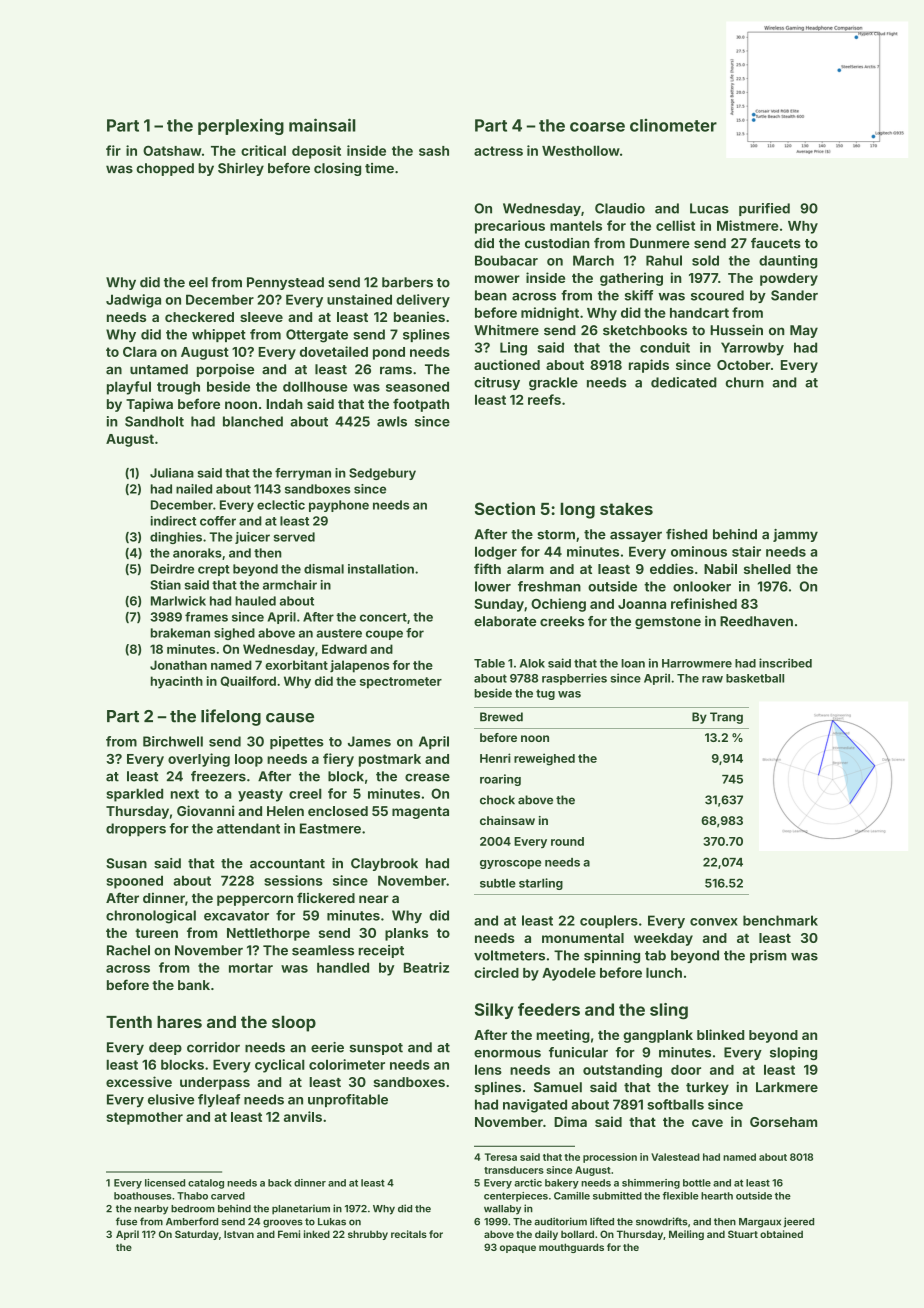 The height and width of the screenshot is (1308, 924). What do you see at coordinates (172, 569) in the screenshot?
I see `Deirdre` at bounding box center [172, 569].
